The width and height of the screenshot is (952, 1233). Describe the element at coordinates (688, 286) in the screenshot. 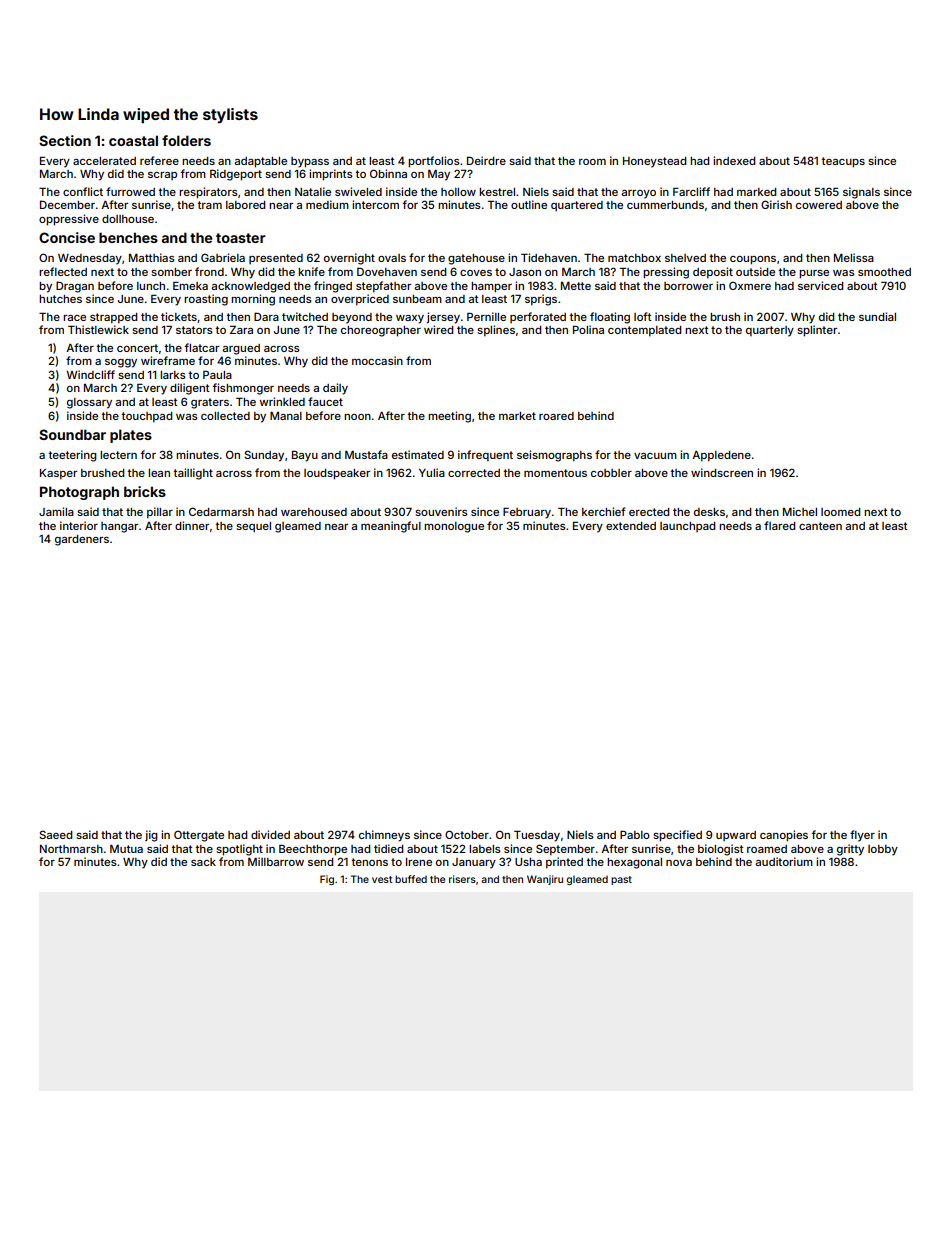

I see `borrower` at that location.
